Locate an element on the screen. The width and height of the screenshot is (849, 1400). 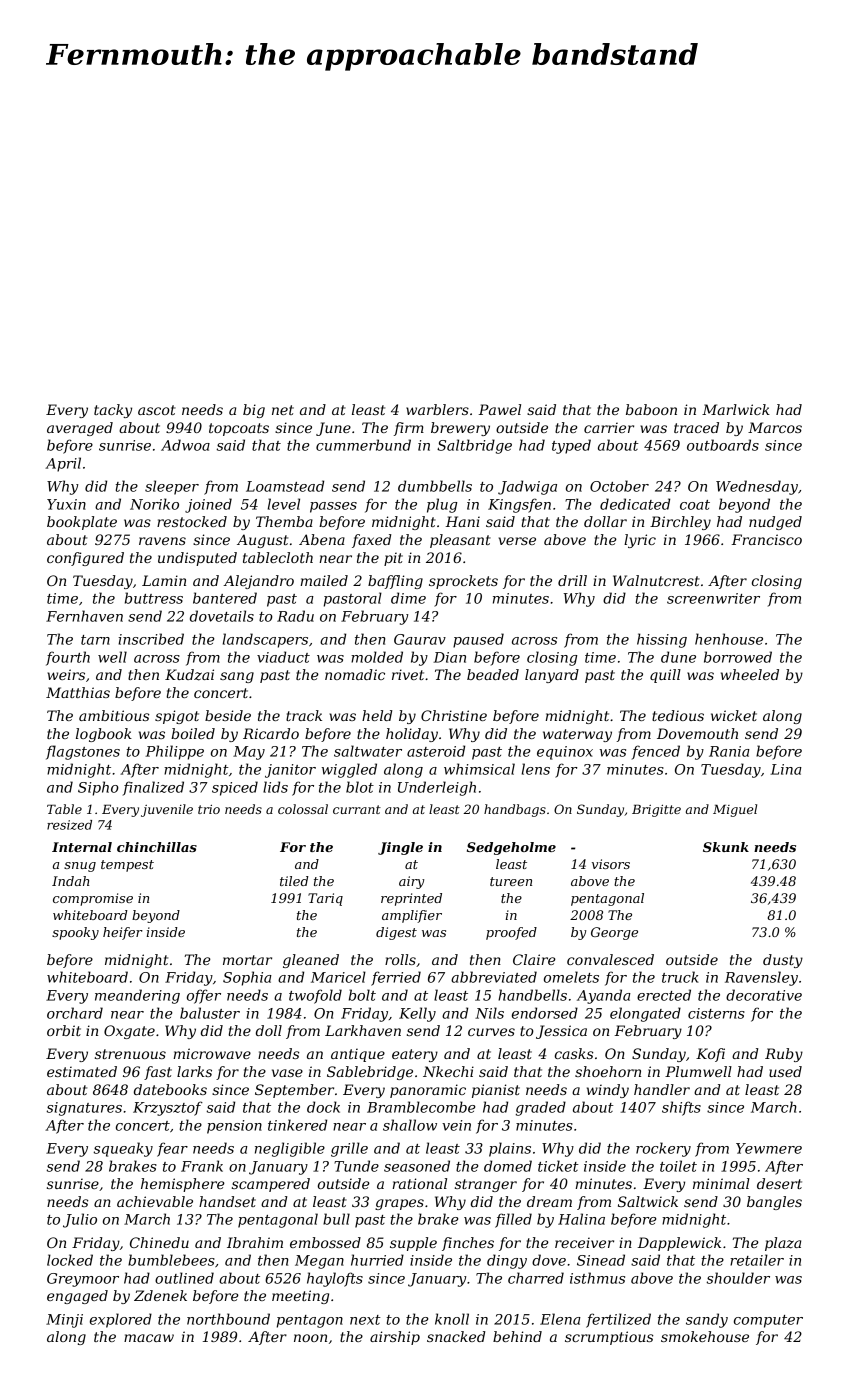
Loamstead is located at coordinates (285, 486).
